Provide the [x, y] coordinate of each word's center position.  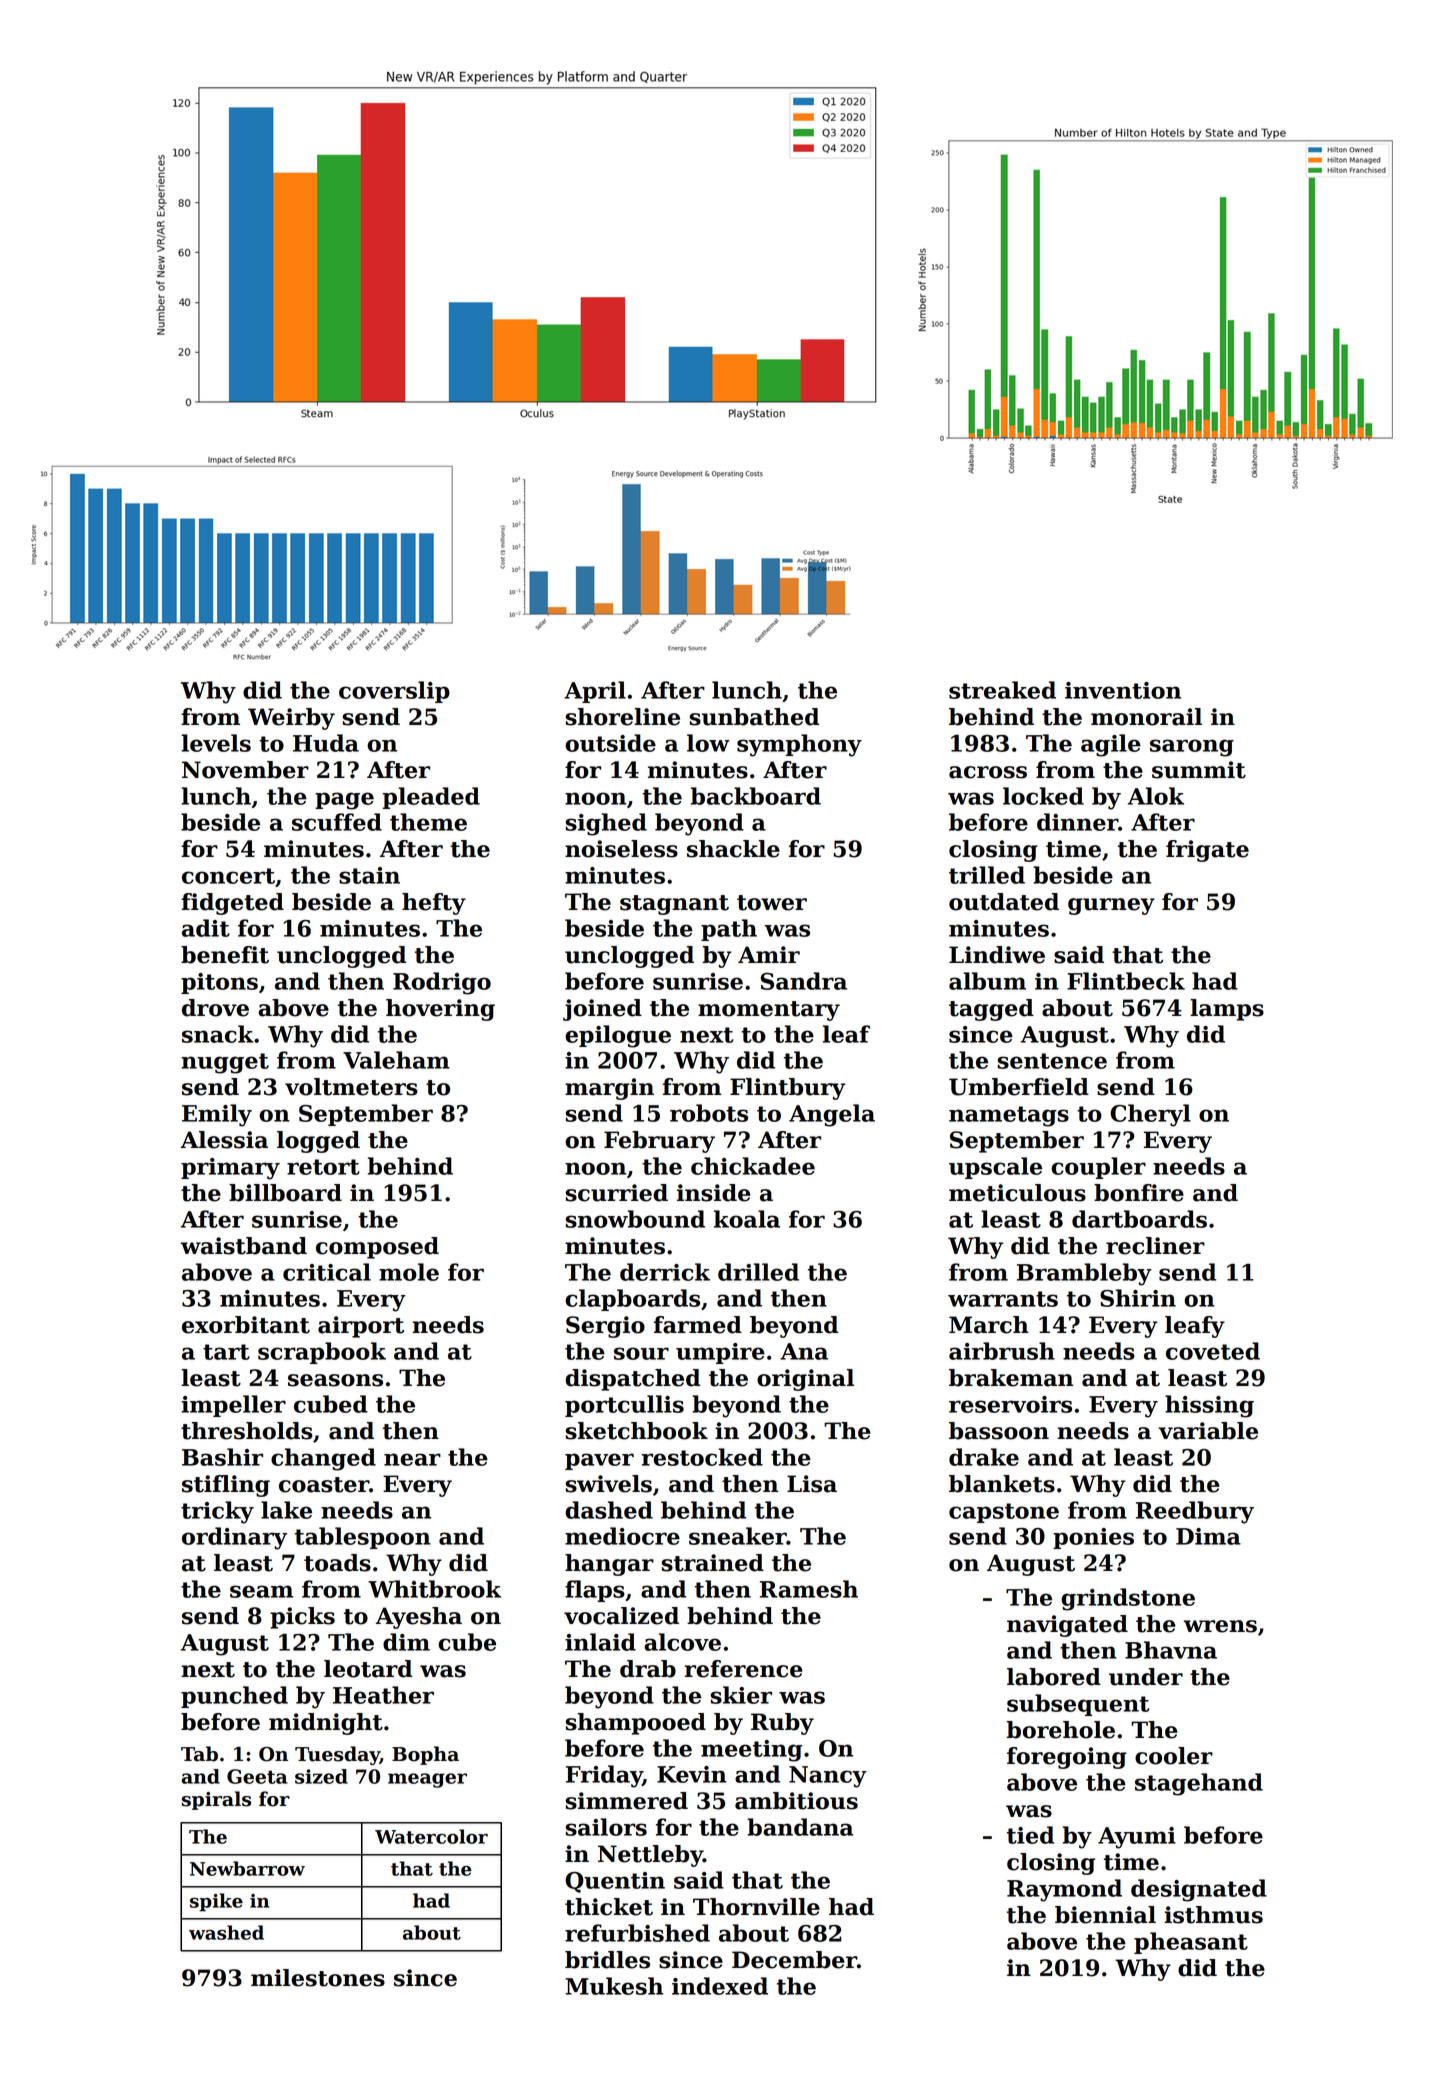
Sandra [804, 981]
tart [226, 1352]
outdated [1004, 902]
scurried [617, 1193]
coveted [1213, 1351]
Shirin [1138, 1298]
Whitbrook [434, 1589]
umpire [720, 1353]
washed [226, 1932]
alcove [682, 1642]
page [344, 801]
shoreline [623, 717]
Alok [1156, 796]
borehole [1061, 1730]
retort [323, 1167]
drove [215, 1008]
